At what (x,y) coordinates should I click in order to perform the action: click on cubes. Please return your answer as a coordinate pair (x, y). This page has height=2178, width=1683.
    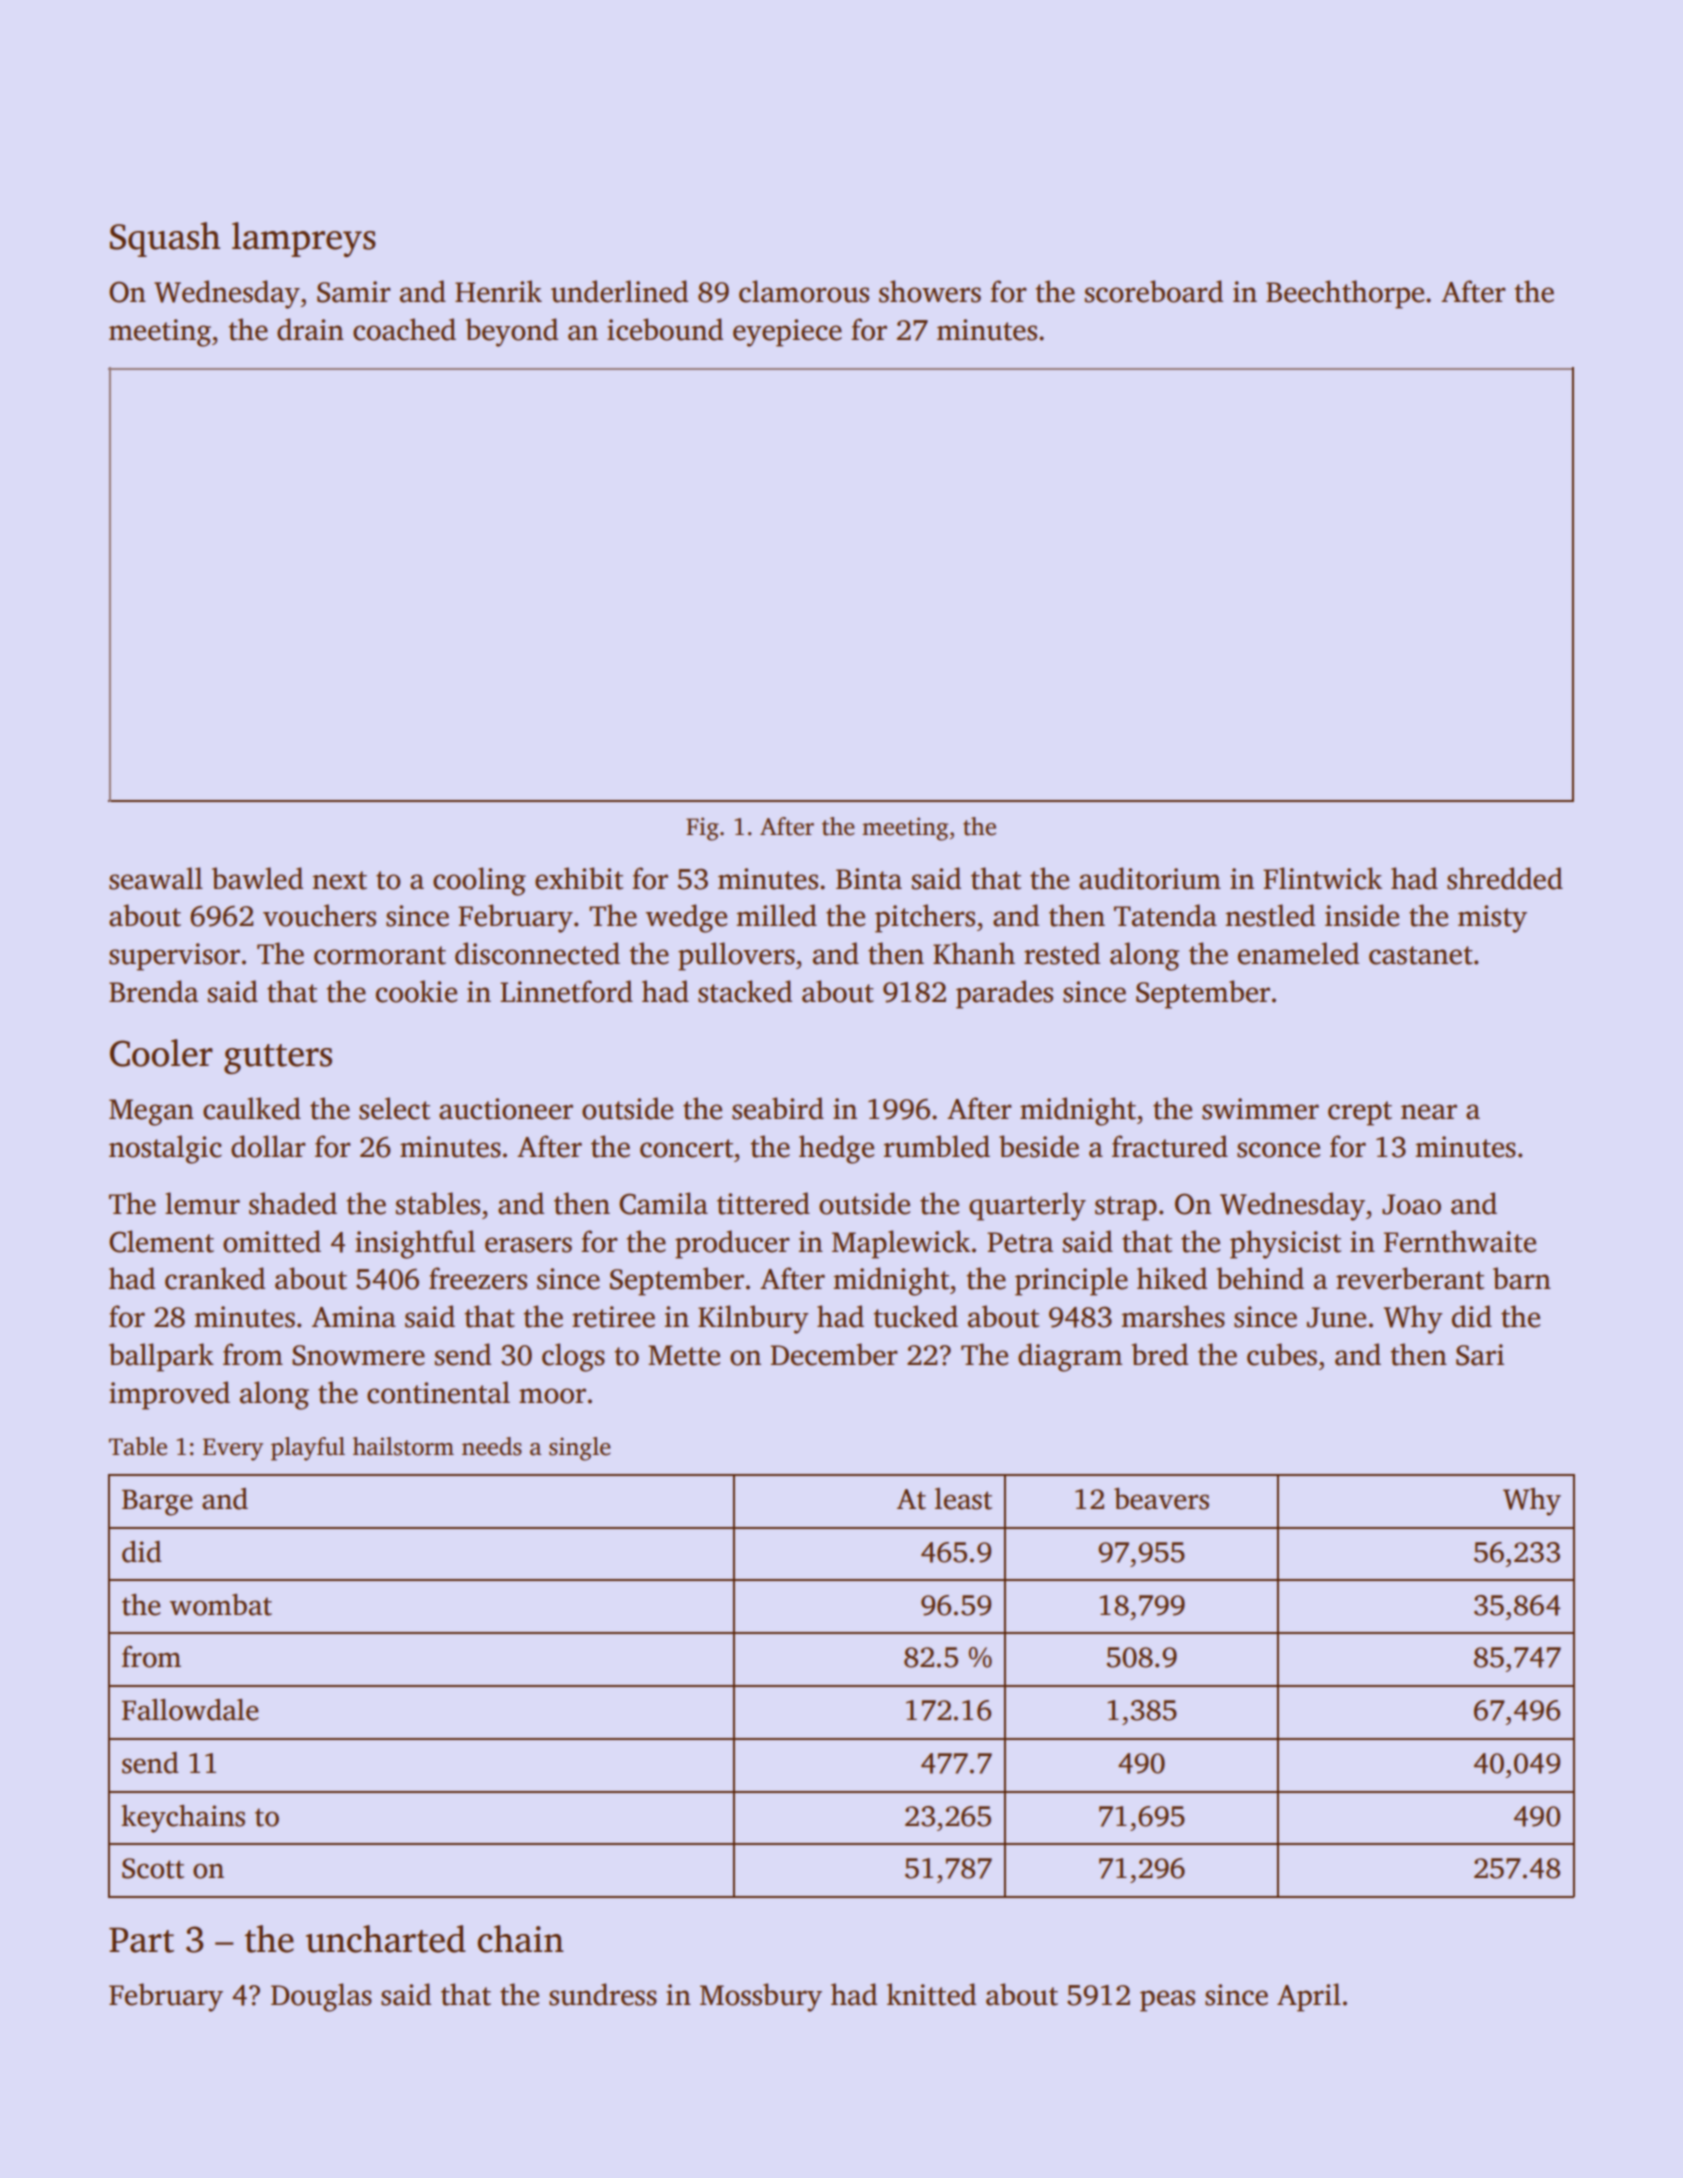
    Looking at the image, I should click on (1282, 1354).
